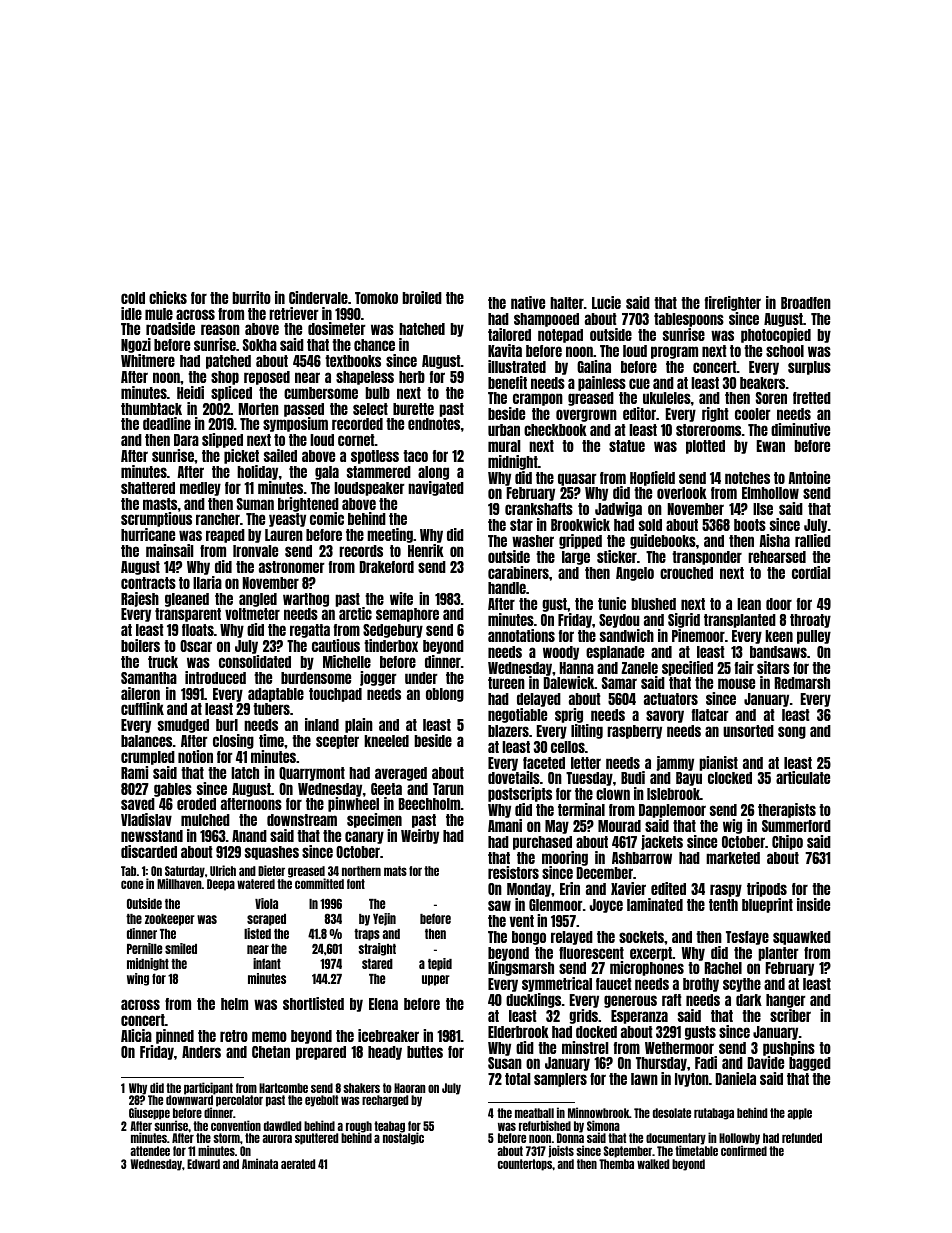 This image has height=1233, width=952. Describe the element at coordinates (245, 773) in the image. I see `latch` at that location.
